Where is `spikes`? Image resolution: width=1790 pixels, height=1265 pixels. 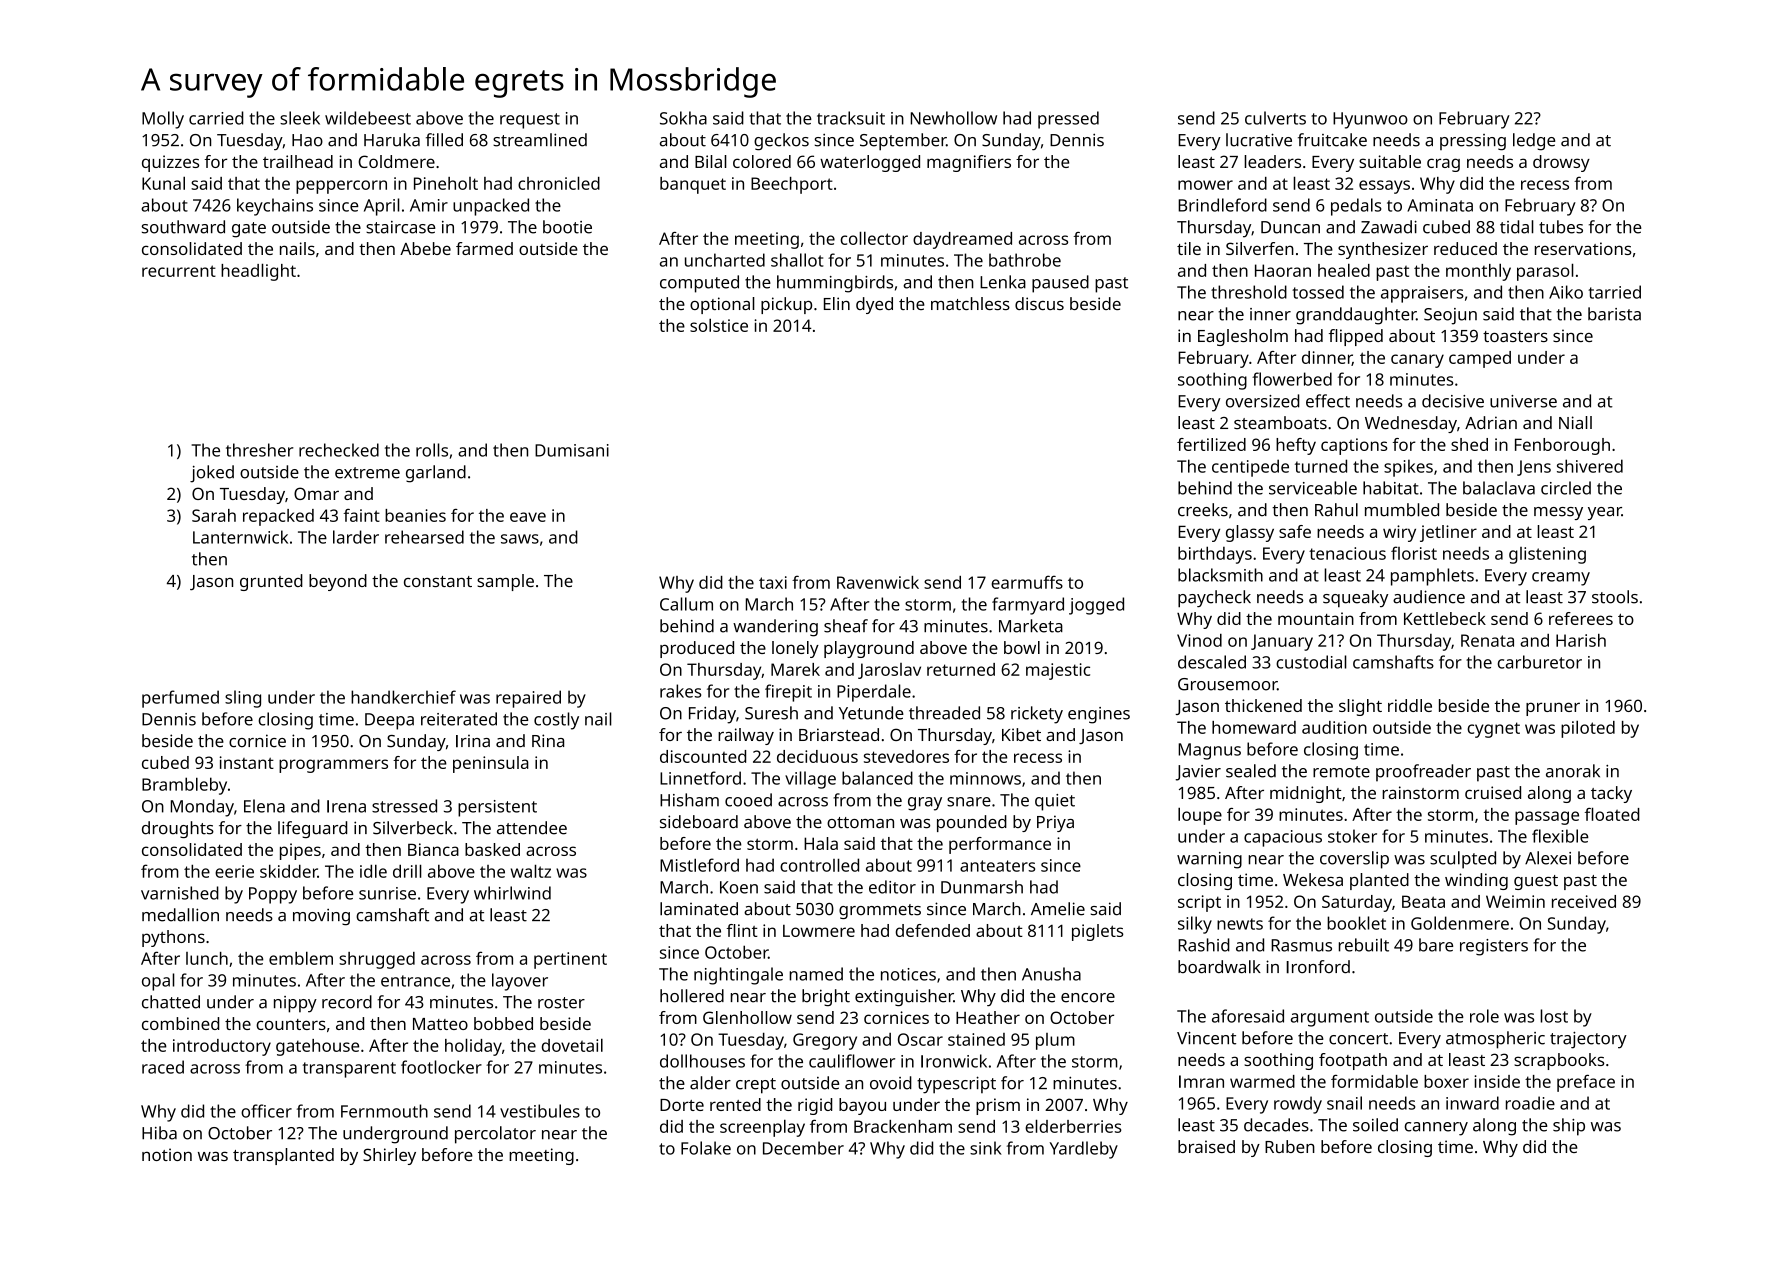 spikes is located at coordinates (1408, 468).
